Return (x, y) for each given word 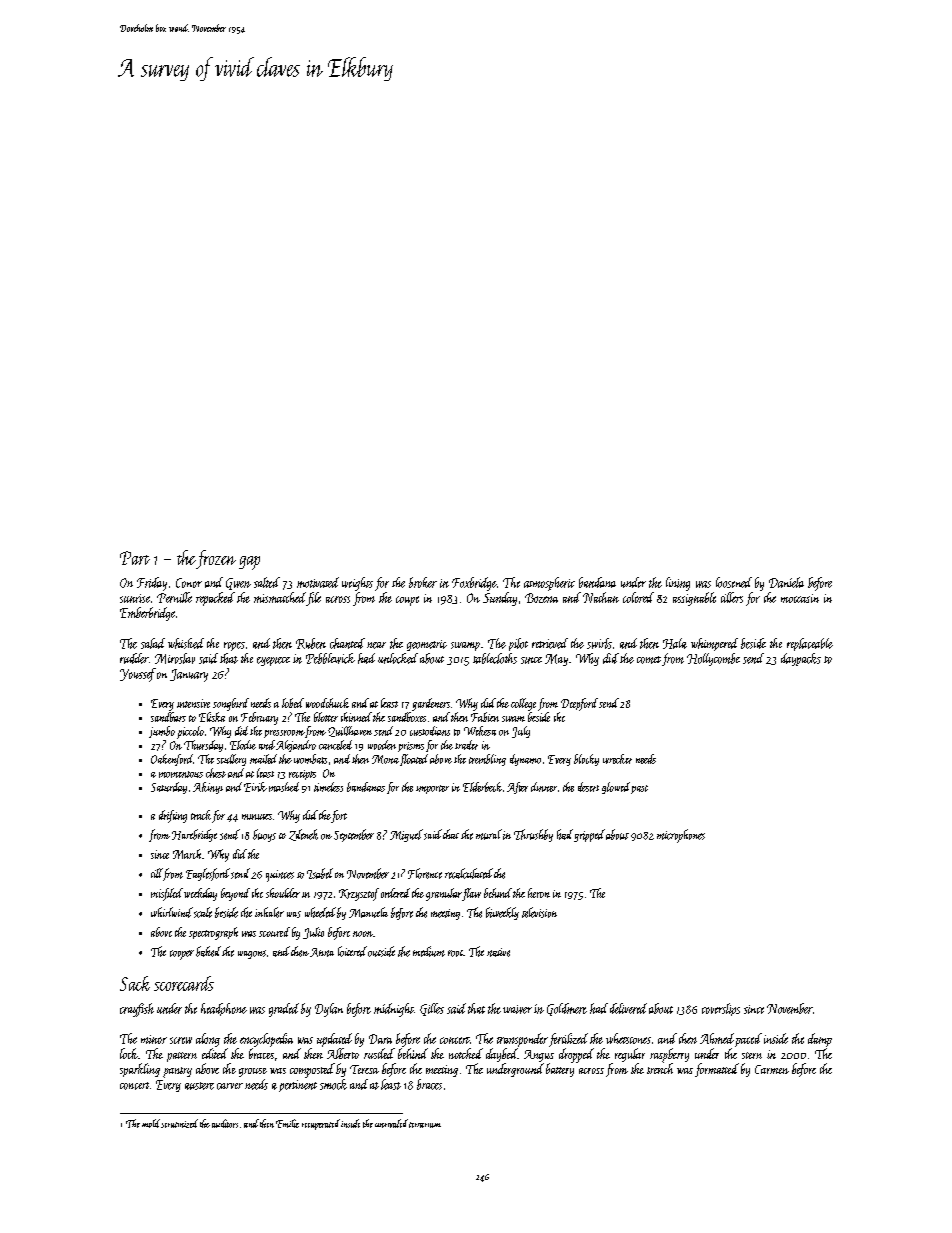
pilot (518, 644)
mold (151, 1123)
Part (135, 558)
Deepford (579, 704)
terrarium (425, 1125)
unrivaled (391, 1123)
